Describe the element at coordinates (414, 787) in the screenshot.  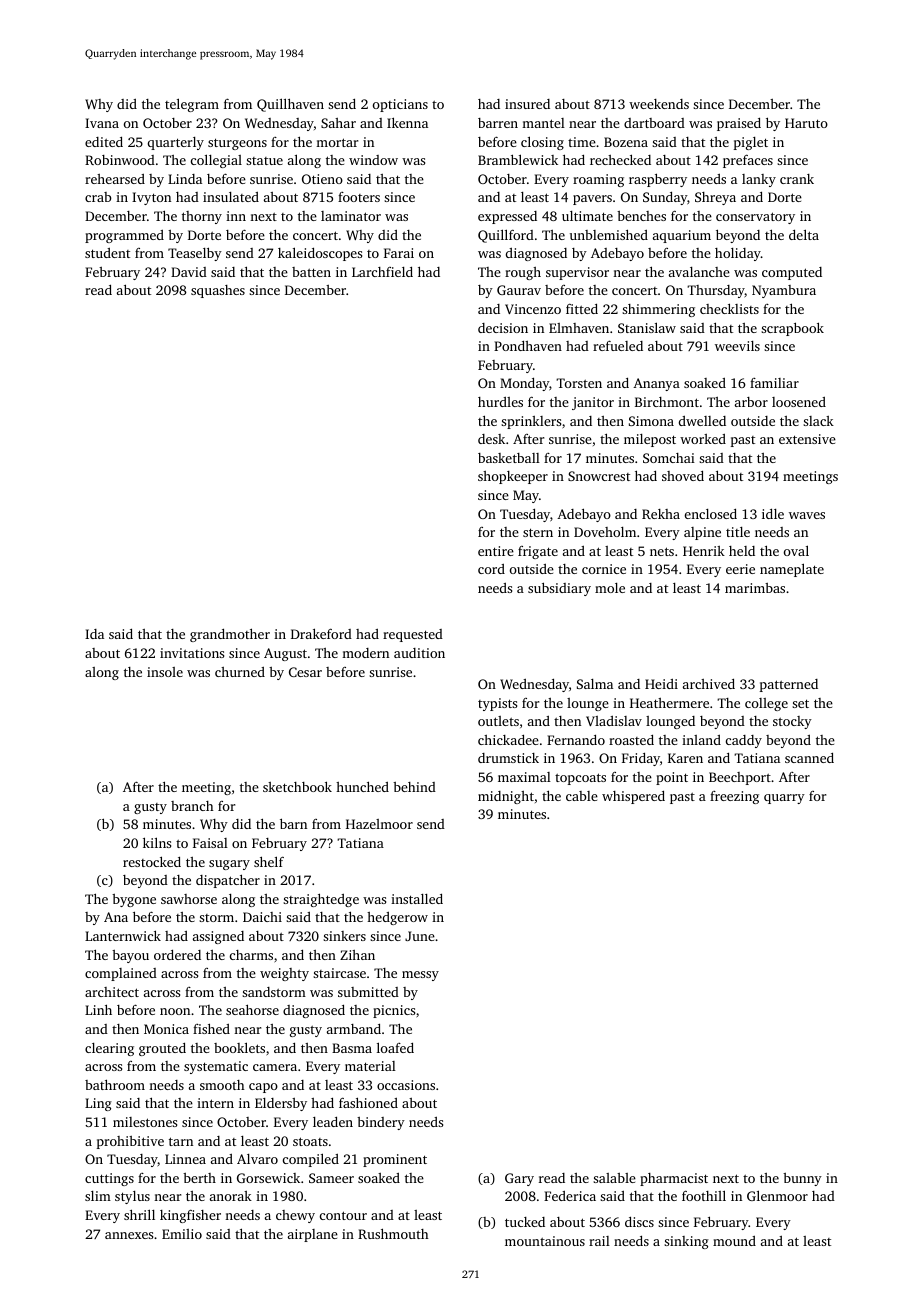
I see `behind` at that location.
